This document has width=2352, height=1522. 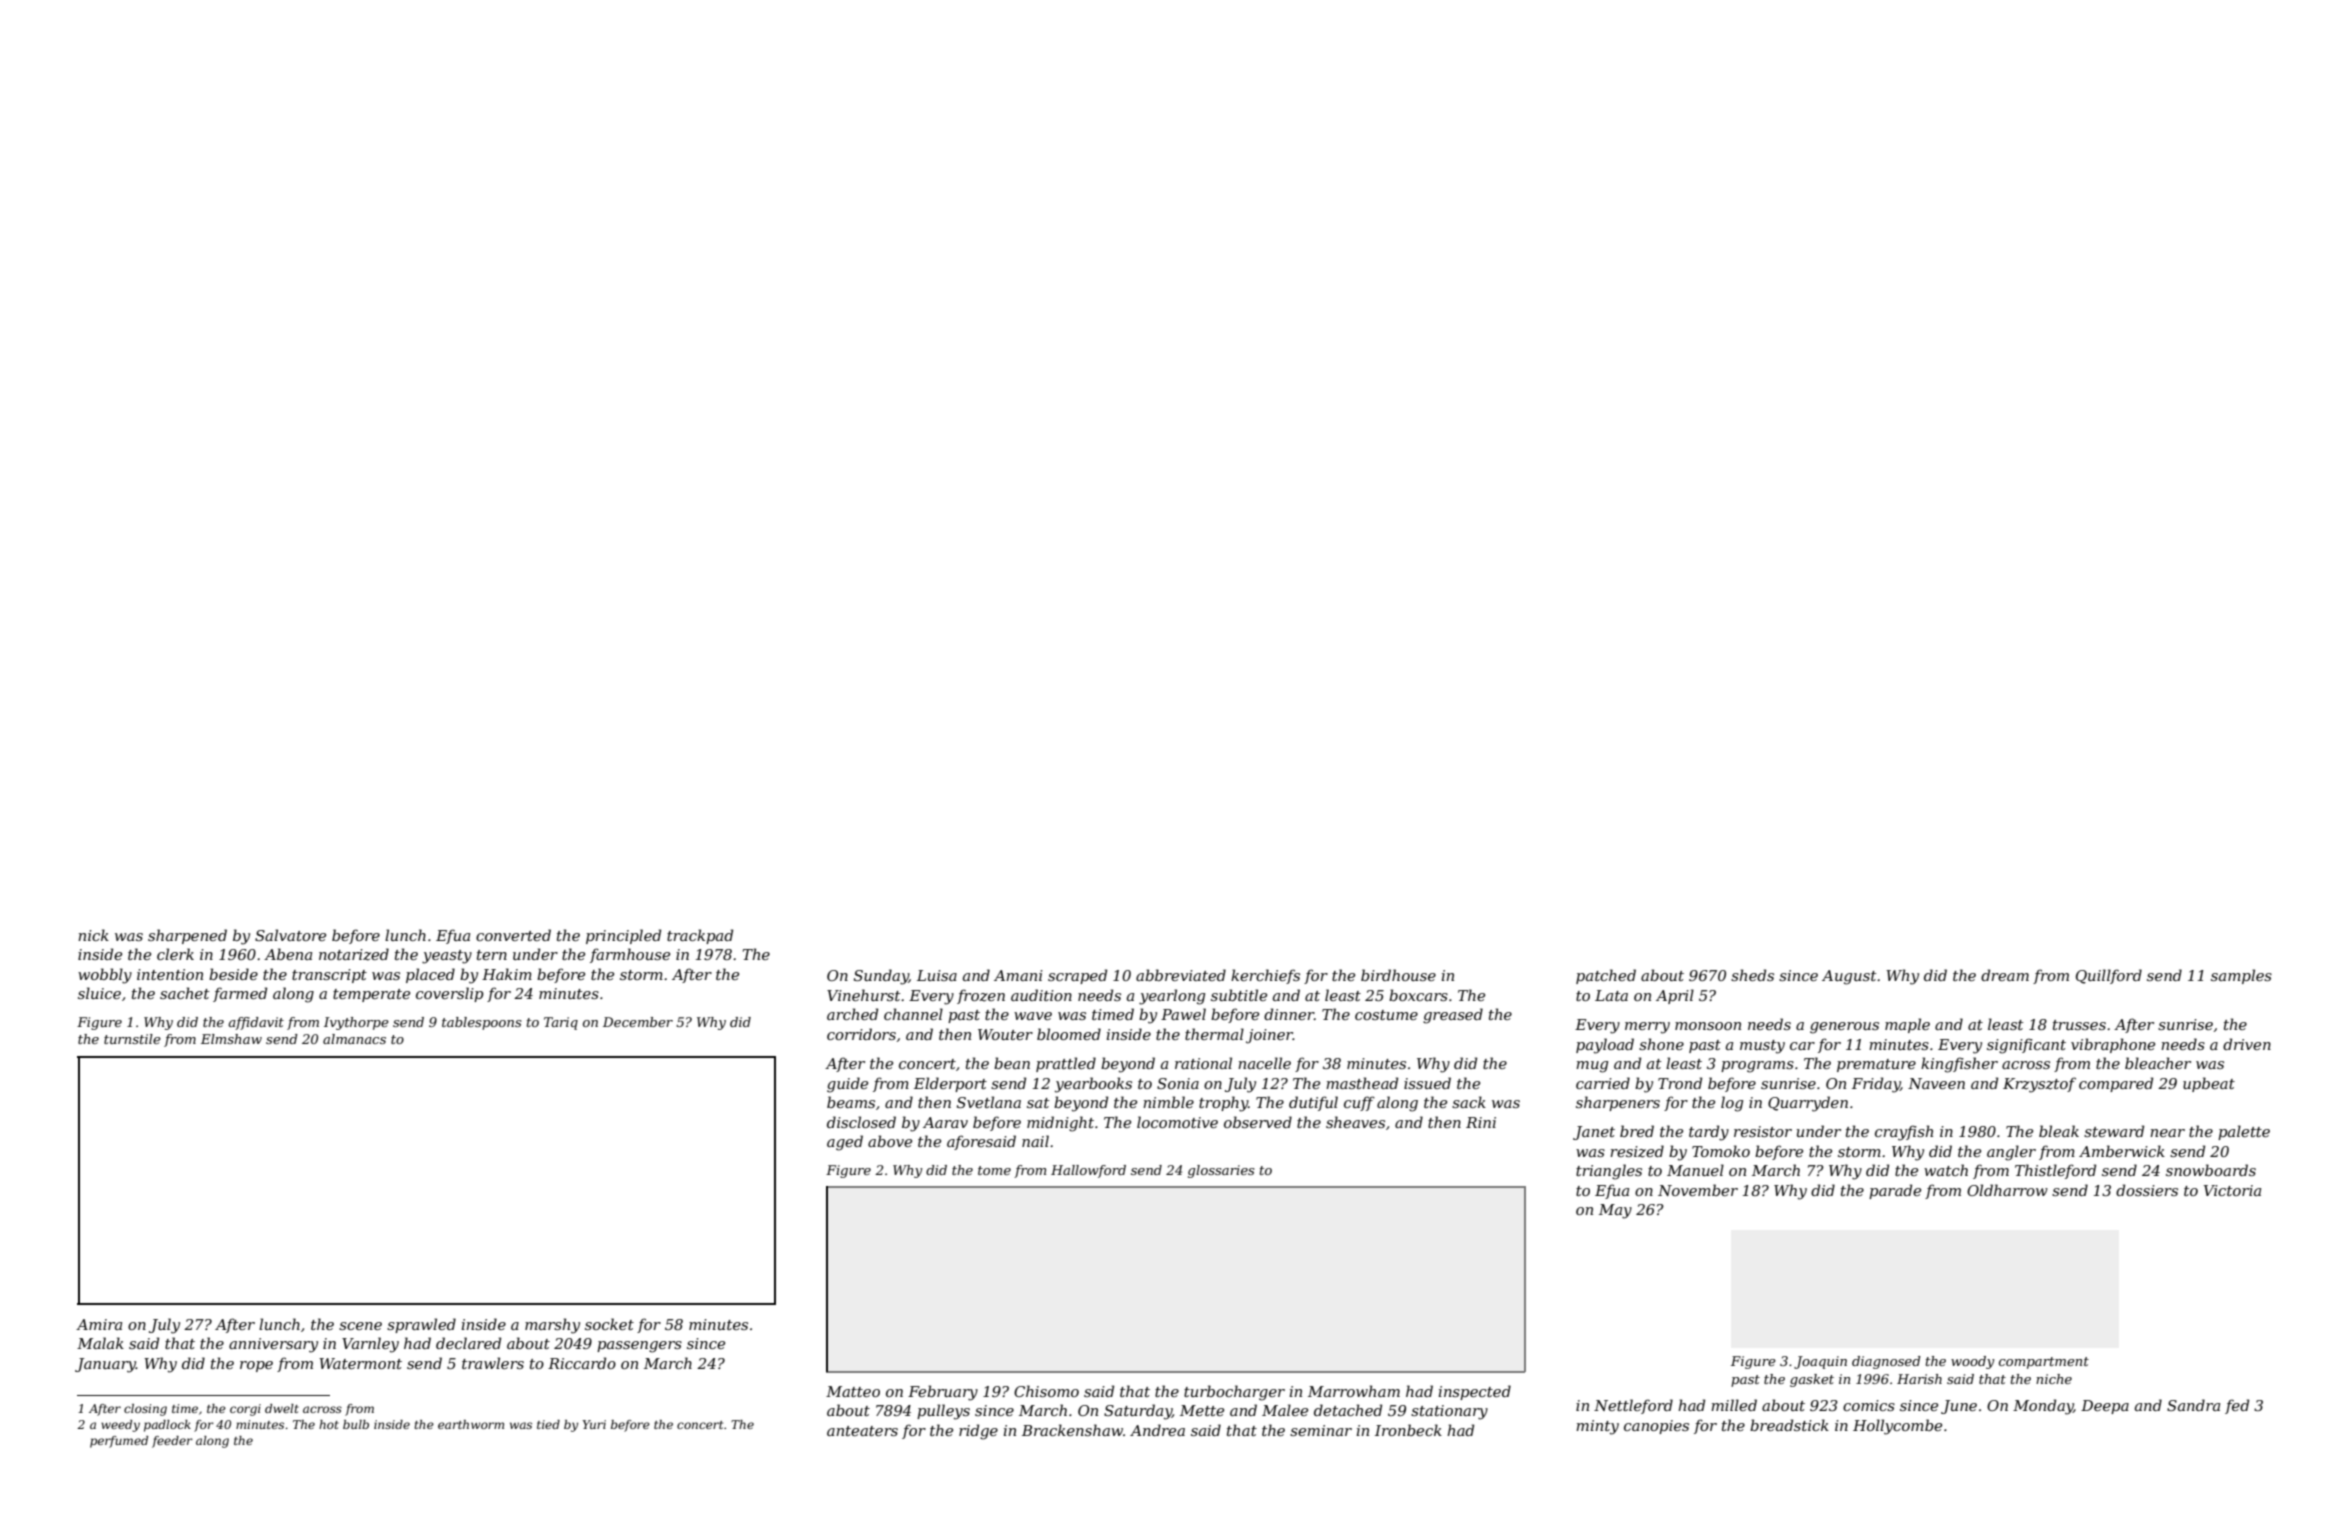 What do you see at coordinates (861, 1034) in the document?
I see `corridors` at bounding box center [861, 1034].
